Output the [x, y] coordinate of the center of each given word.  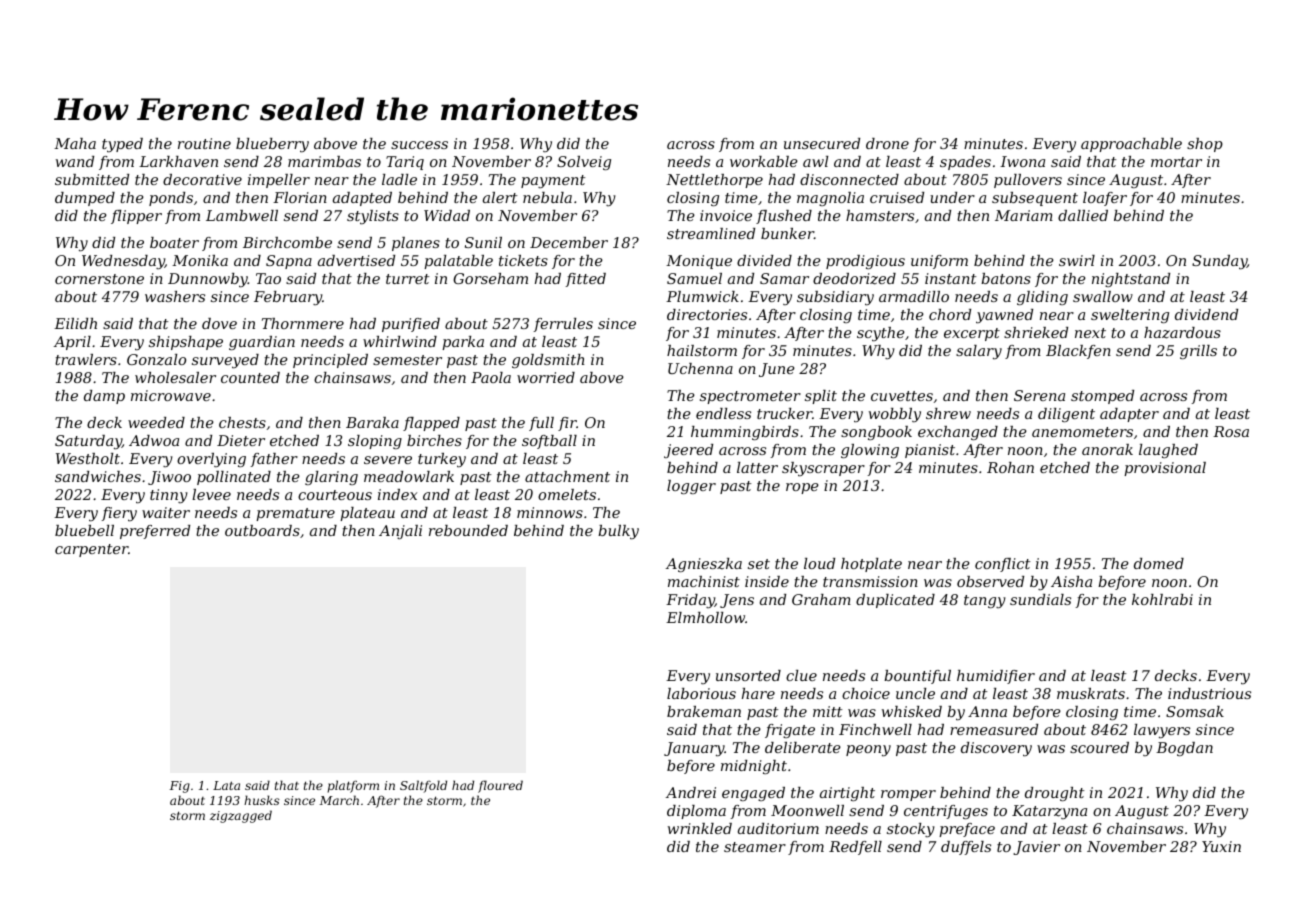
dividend [1206, 314]
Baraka [372, 422]
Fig [180, 787]
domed [1159, 563]
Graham [821, 599]
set [759, 564]
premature [295, 514]
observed [990, 581]
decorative [202, 179]
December [569, 242]
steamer [755, 847]
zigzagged [241, 816]
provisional [1165, 469]
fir [567, 424]
